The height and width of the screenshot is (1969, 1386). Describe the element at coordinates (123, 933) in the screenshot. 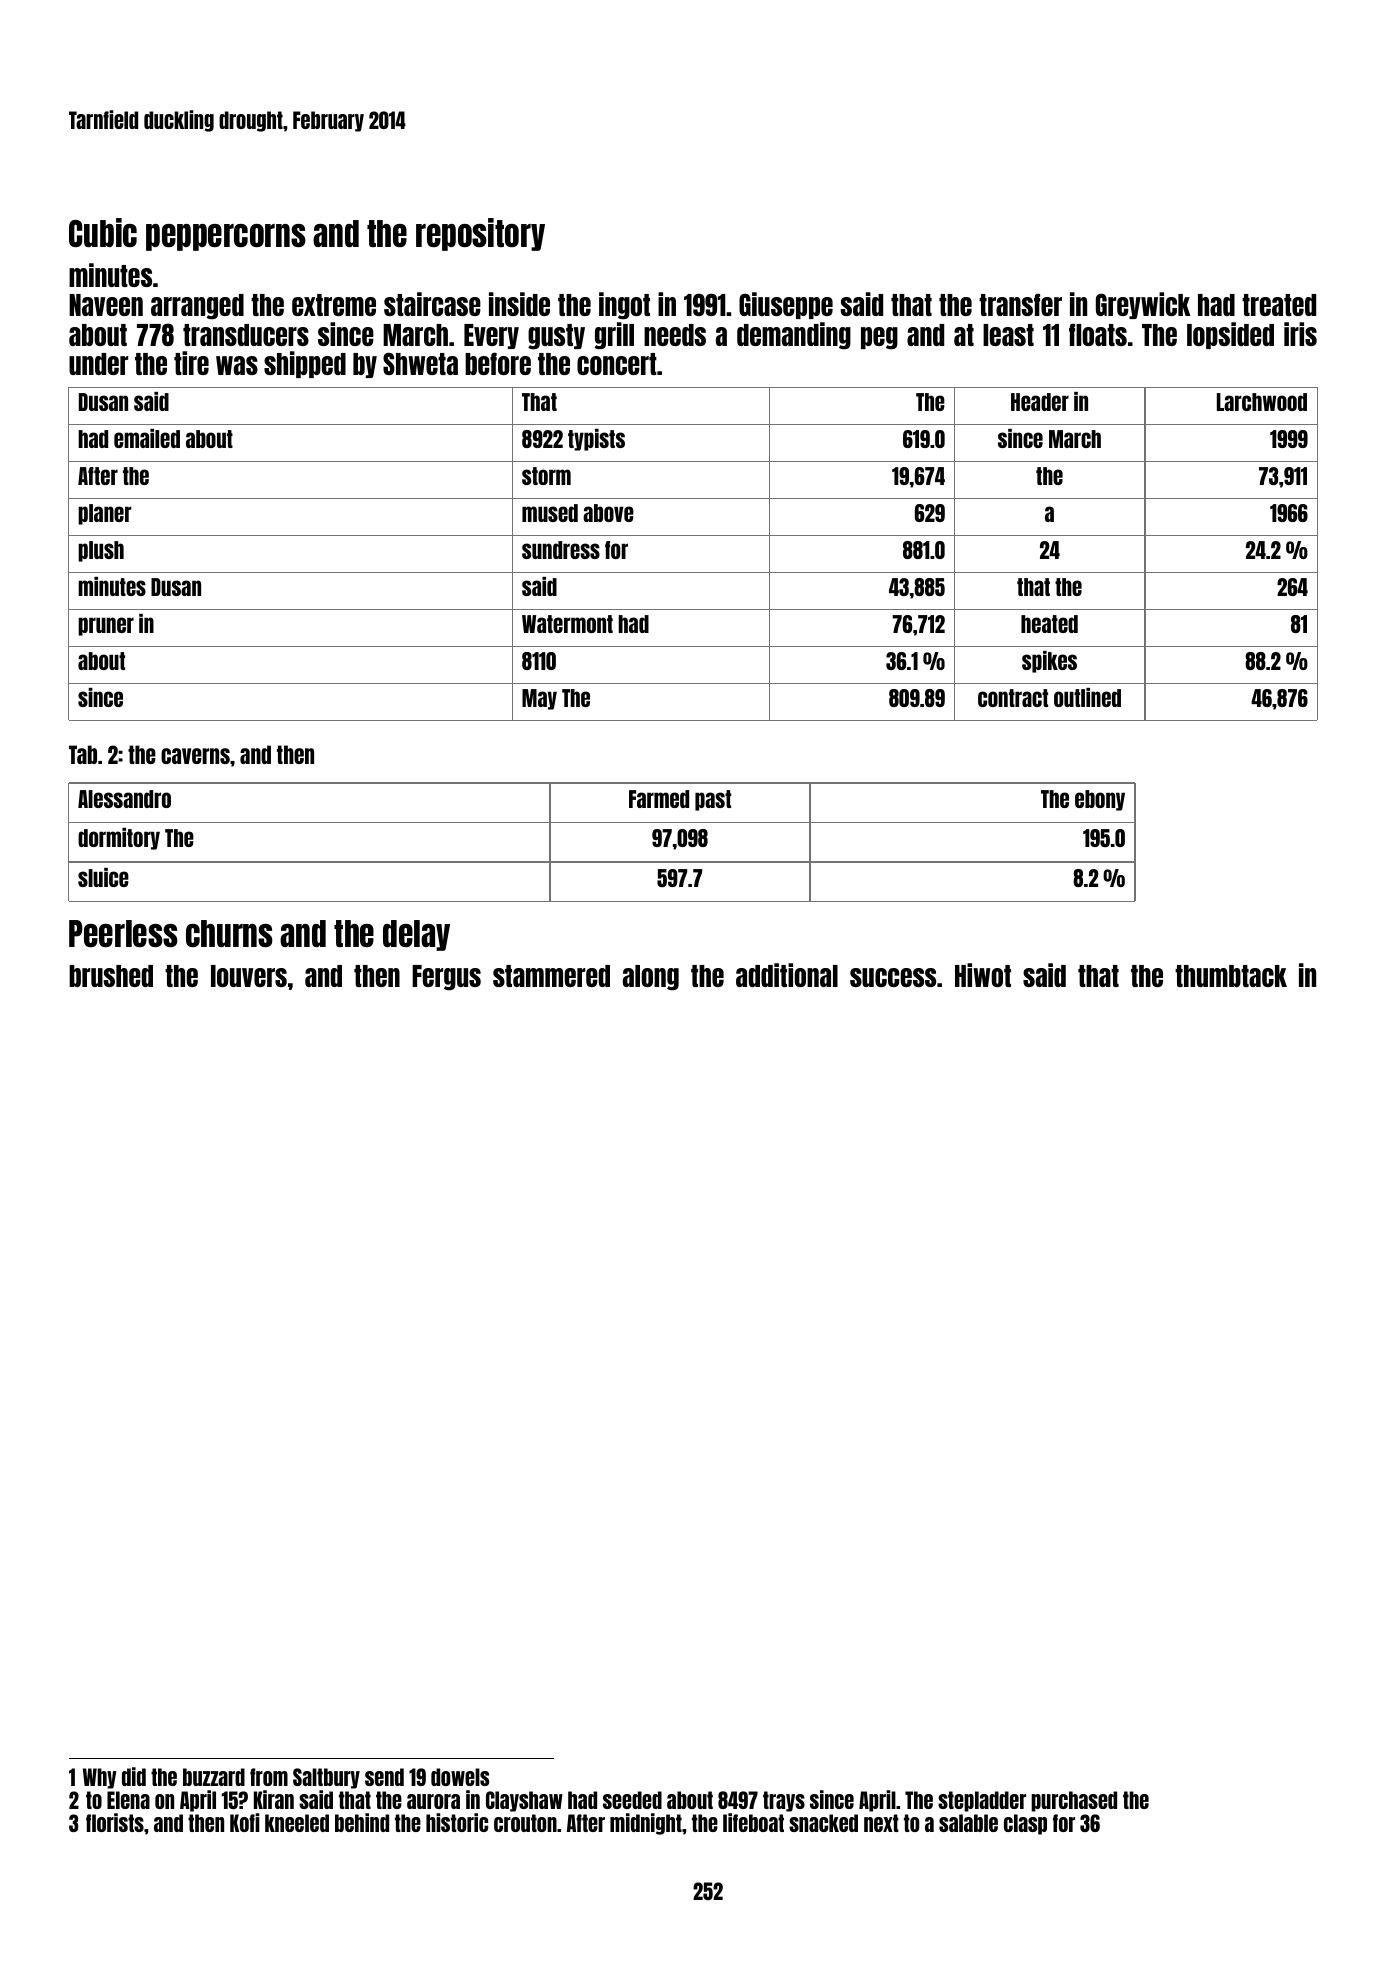

I see `Peerless` at that location.
